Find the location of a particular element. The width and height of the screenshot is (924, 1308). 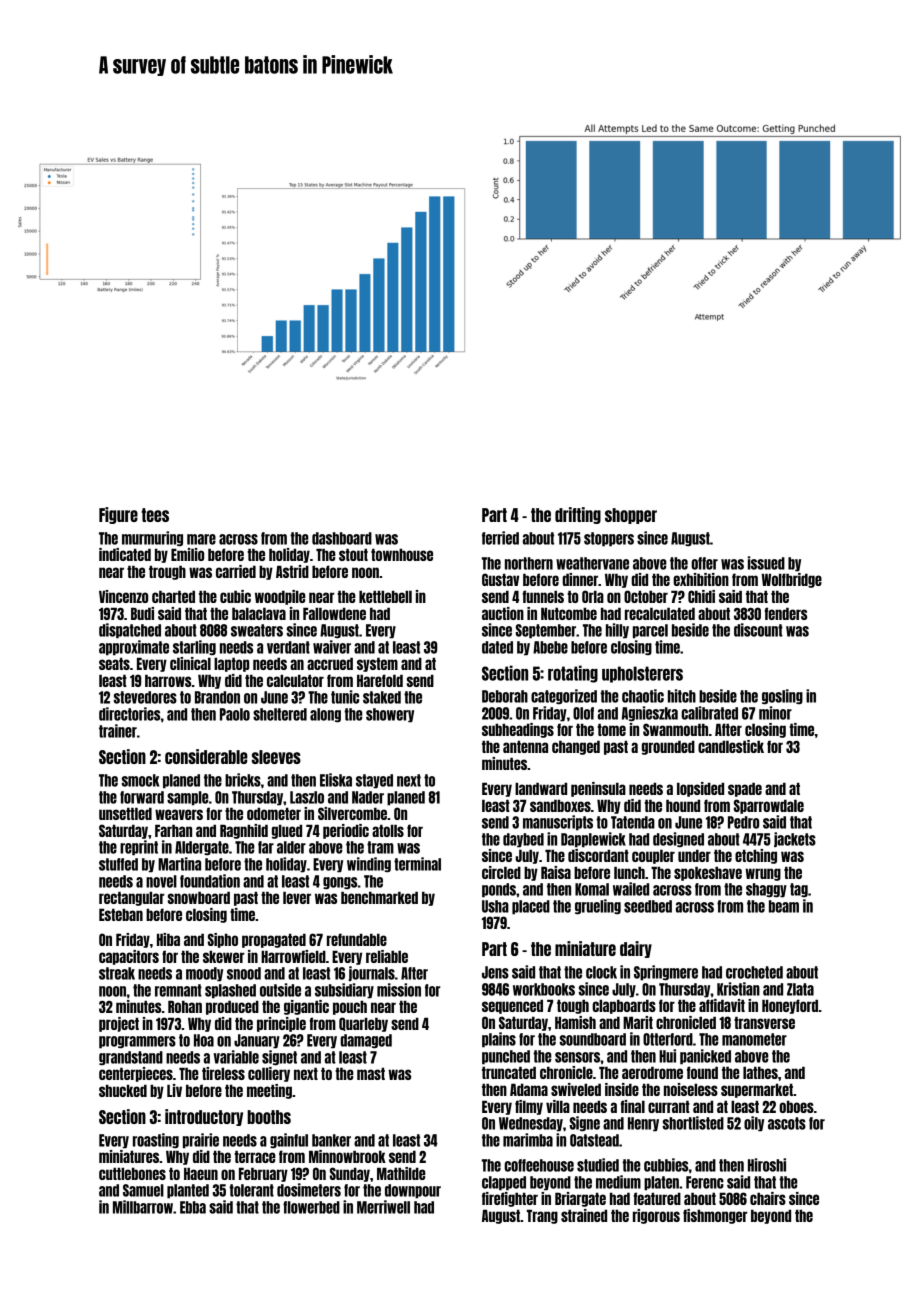

smock is located at coordinates (140, 780).
